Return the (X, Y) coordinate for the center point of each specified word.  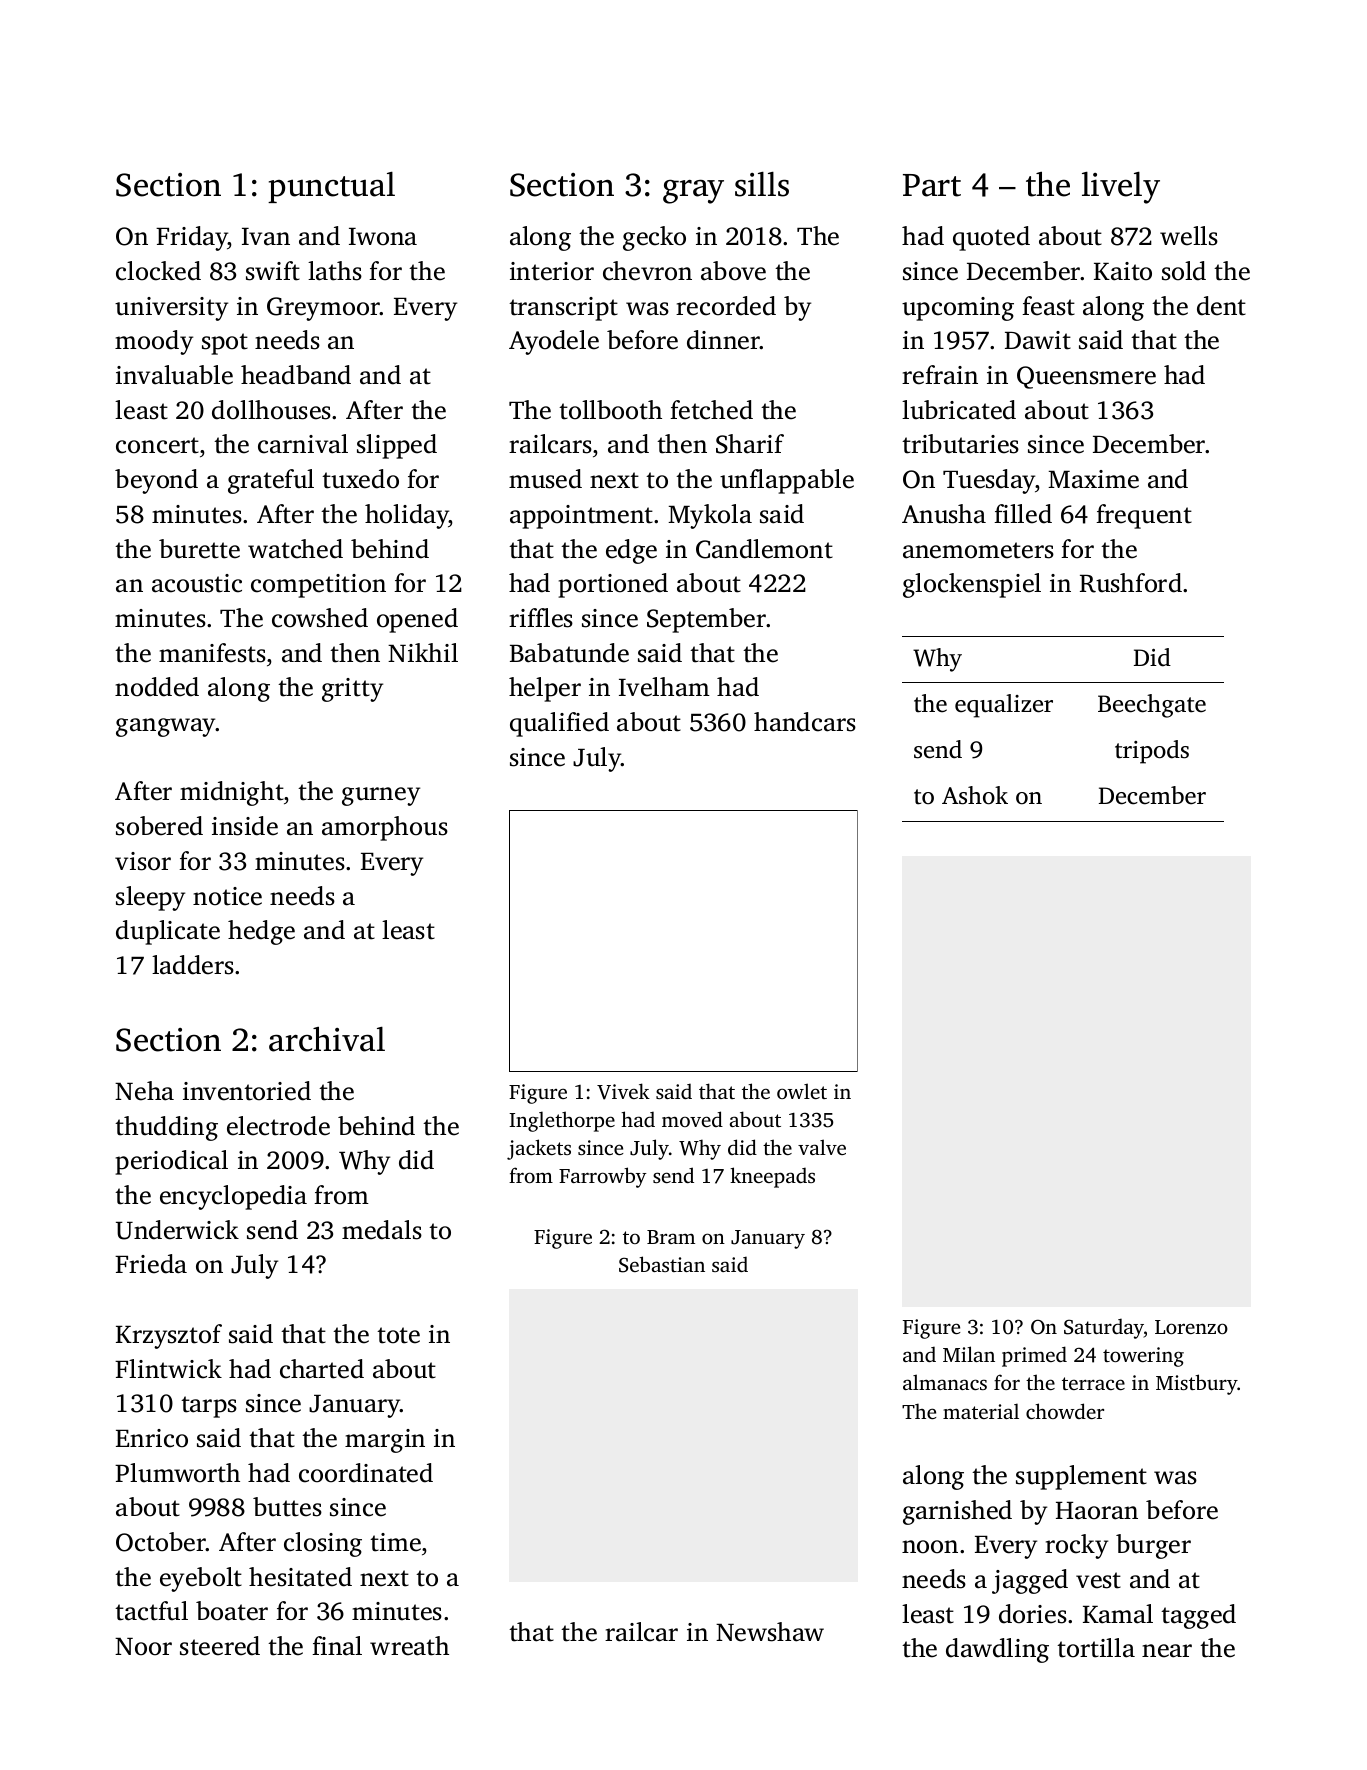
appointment (581, 517)
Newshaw (770, 1632)
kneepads (772, 1177)
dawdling (997, 1650)
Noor (143, 1647)
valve (822, 1147)
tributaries (960, 444)
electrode (278, 1126)
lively (1121, 188)
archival (327, 1039)
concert (157, 445)
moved (692, 1119)
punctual (331, 187)
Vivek (623, 1091)
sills (762, 184)
